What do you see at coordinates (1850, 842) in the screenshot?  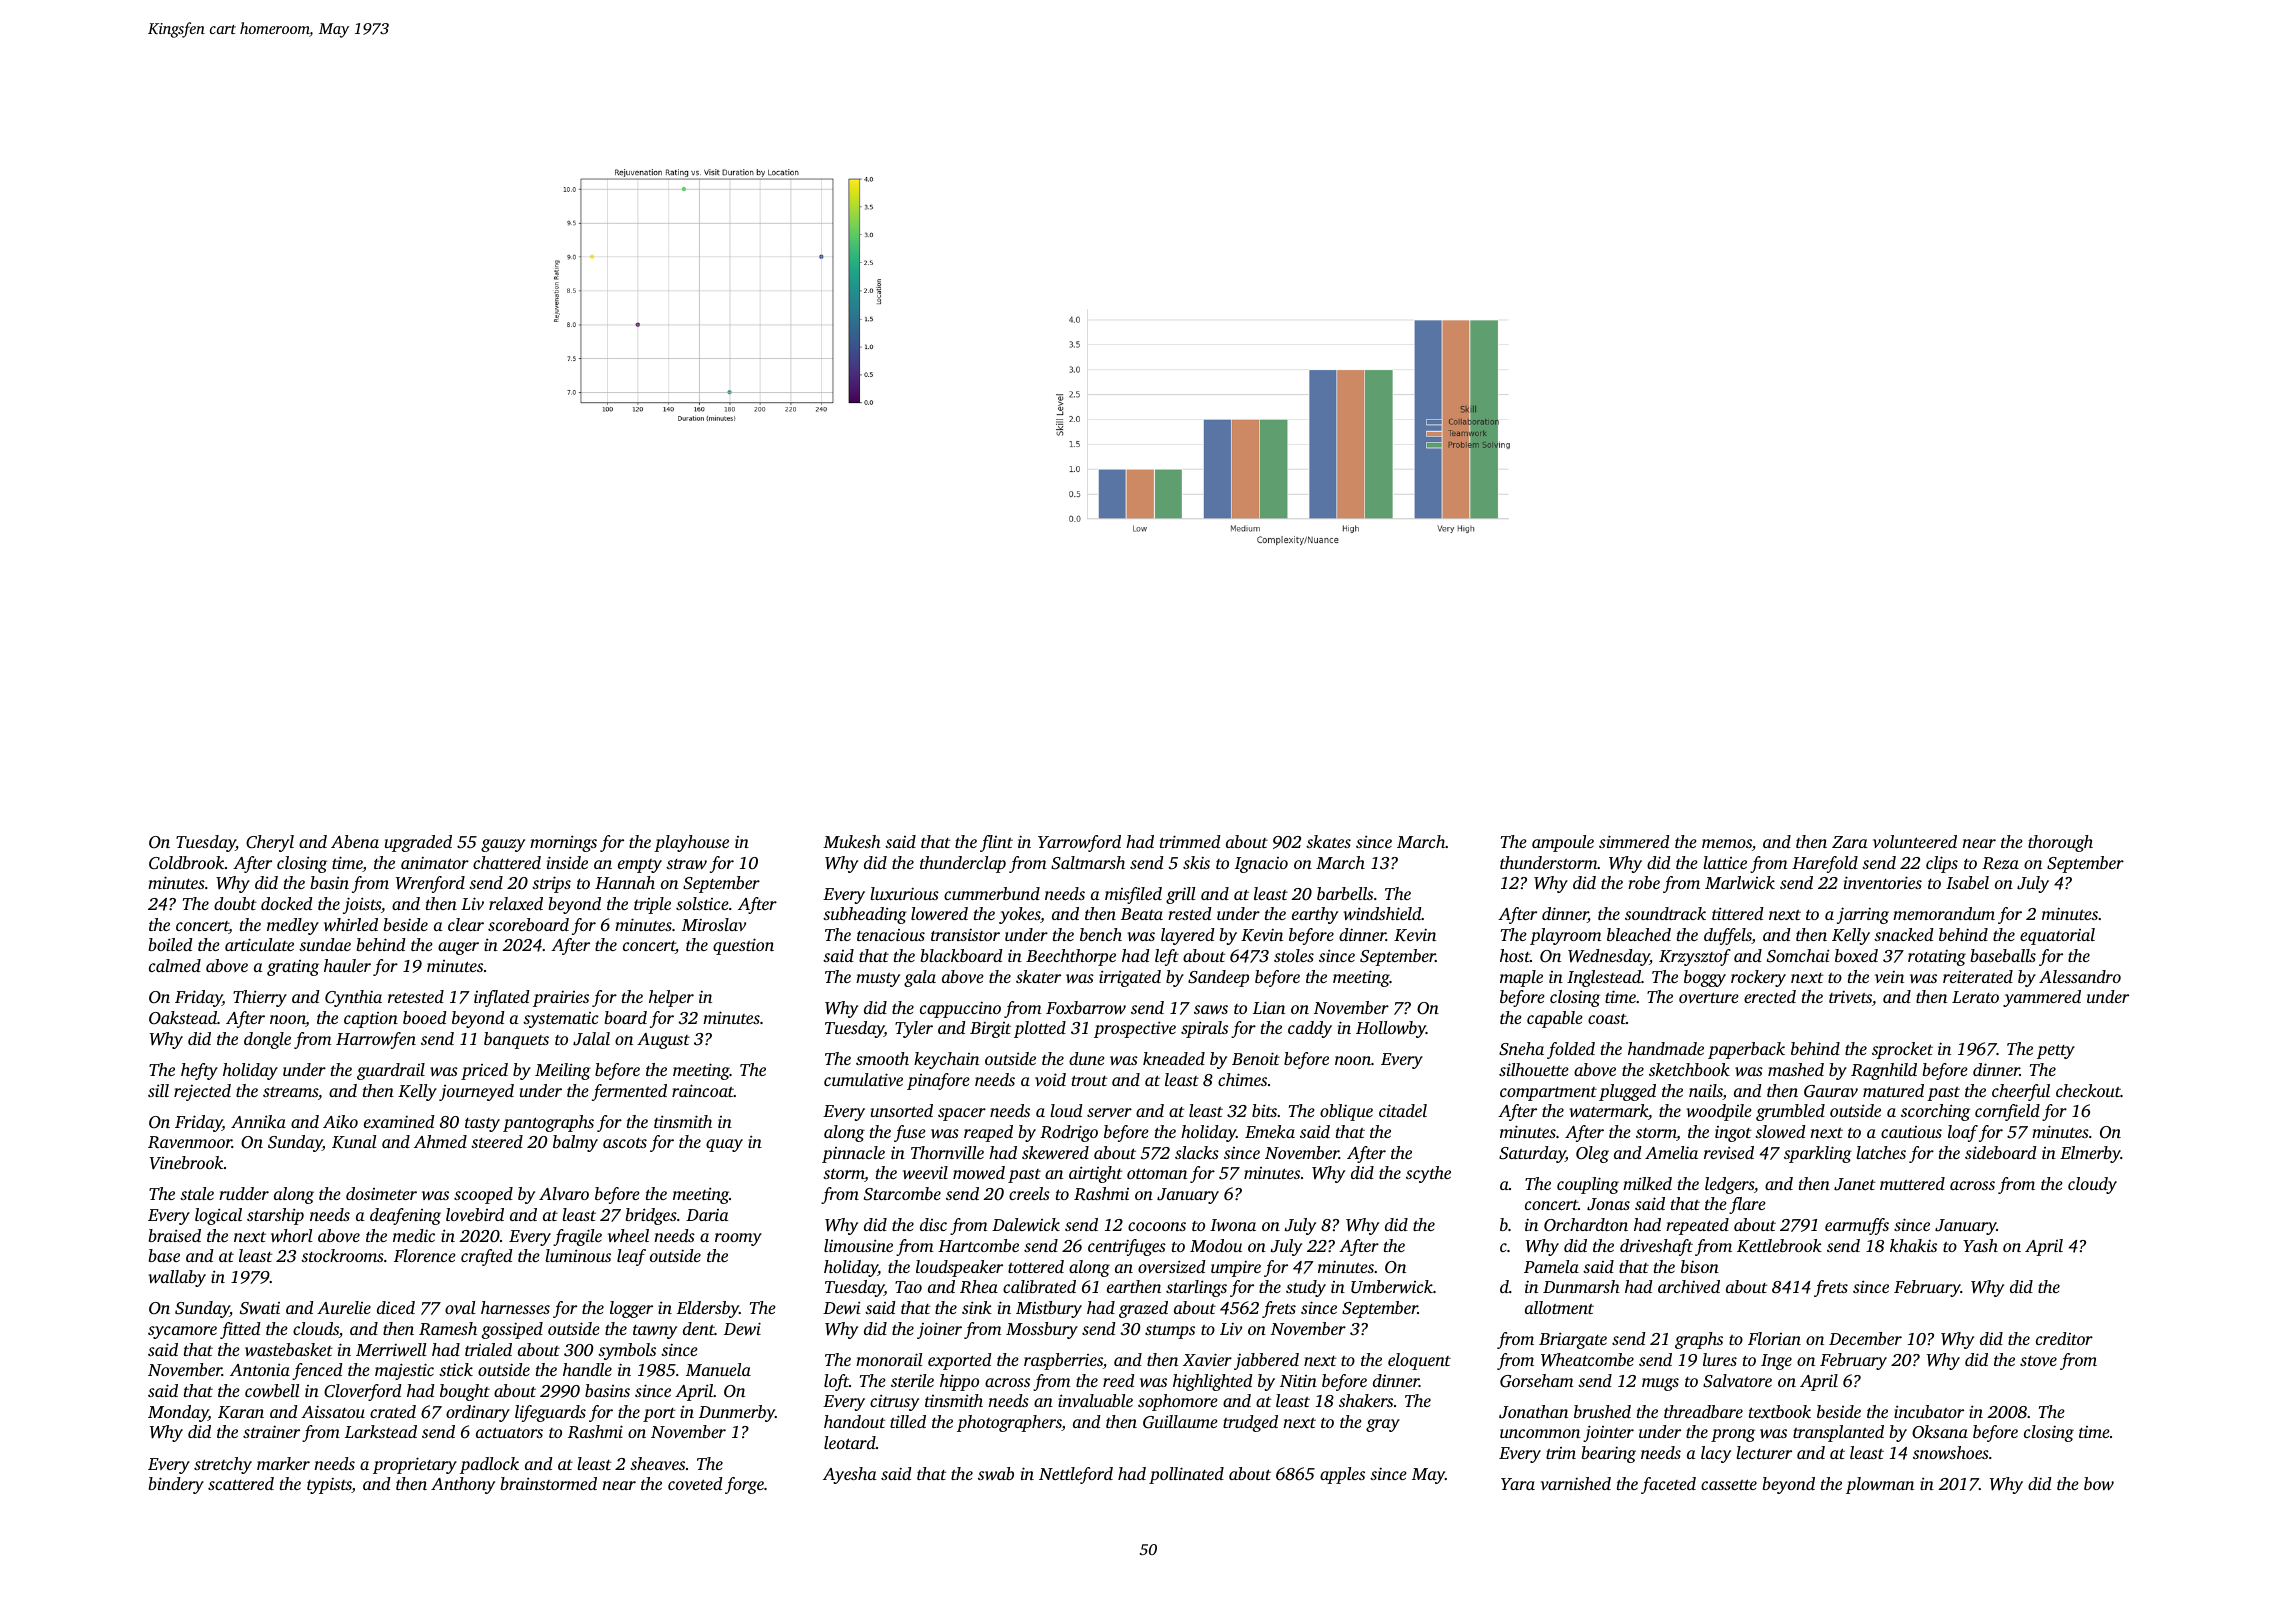 I see `Zara` at bounding box center [1850, 842].
